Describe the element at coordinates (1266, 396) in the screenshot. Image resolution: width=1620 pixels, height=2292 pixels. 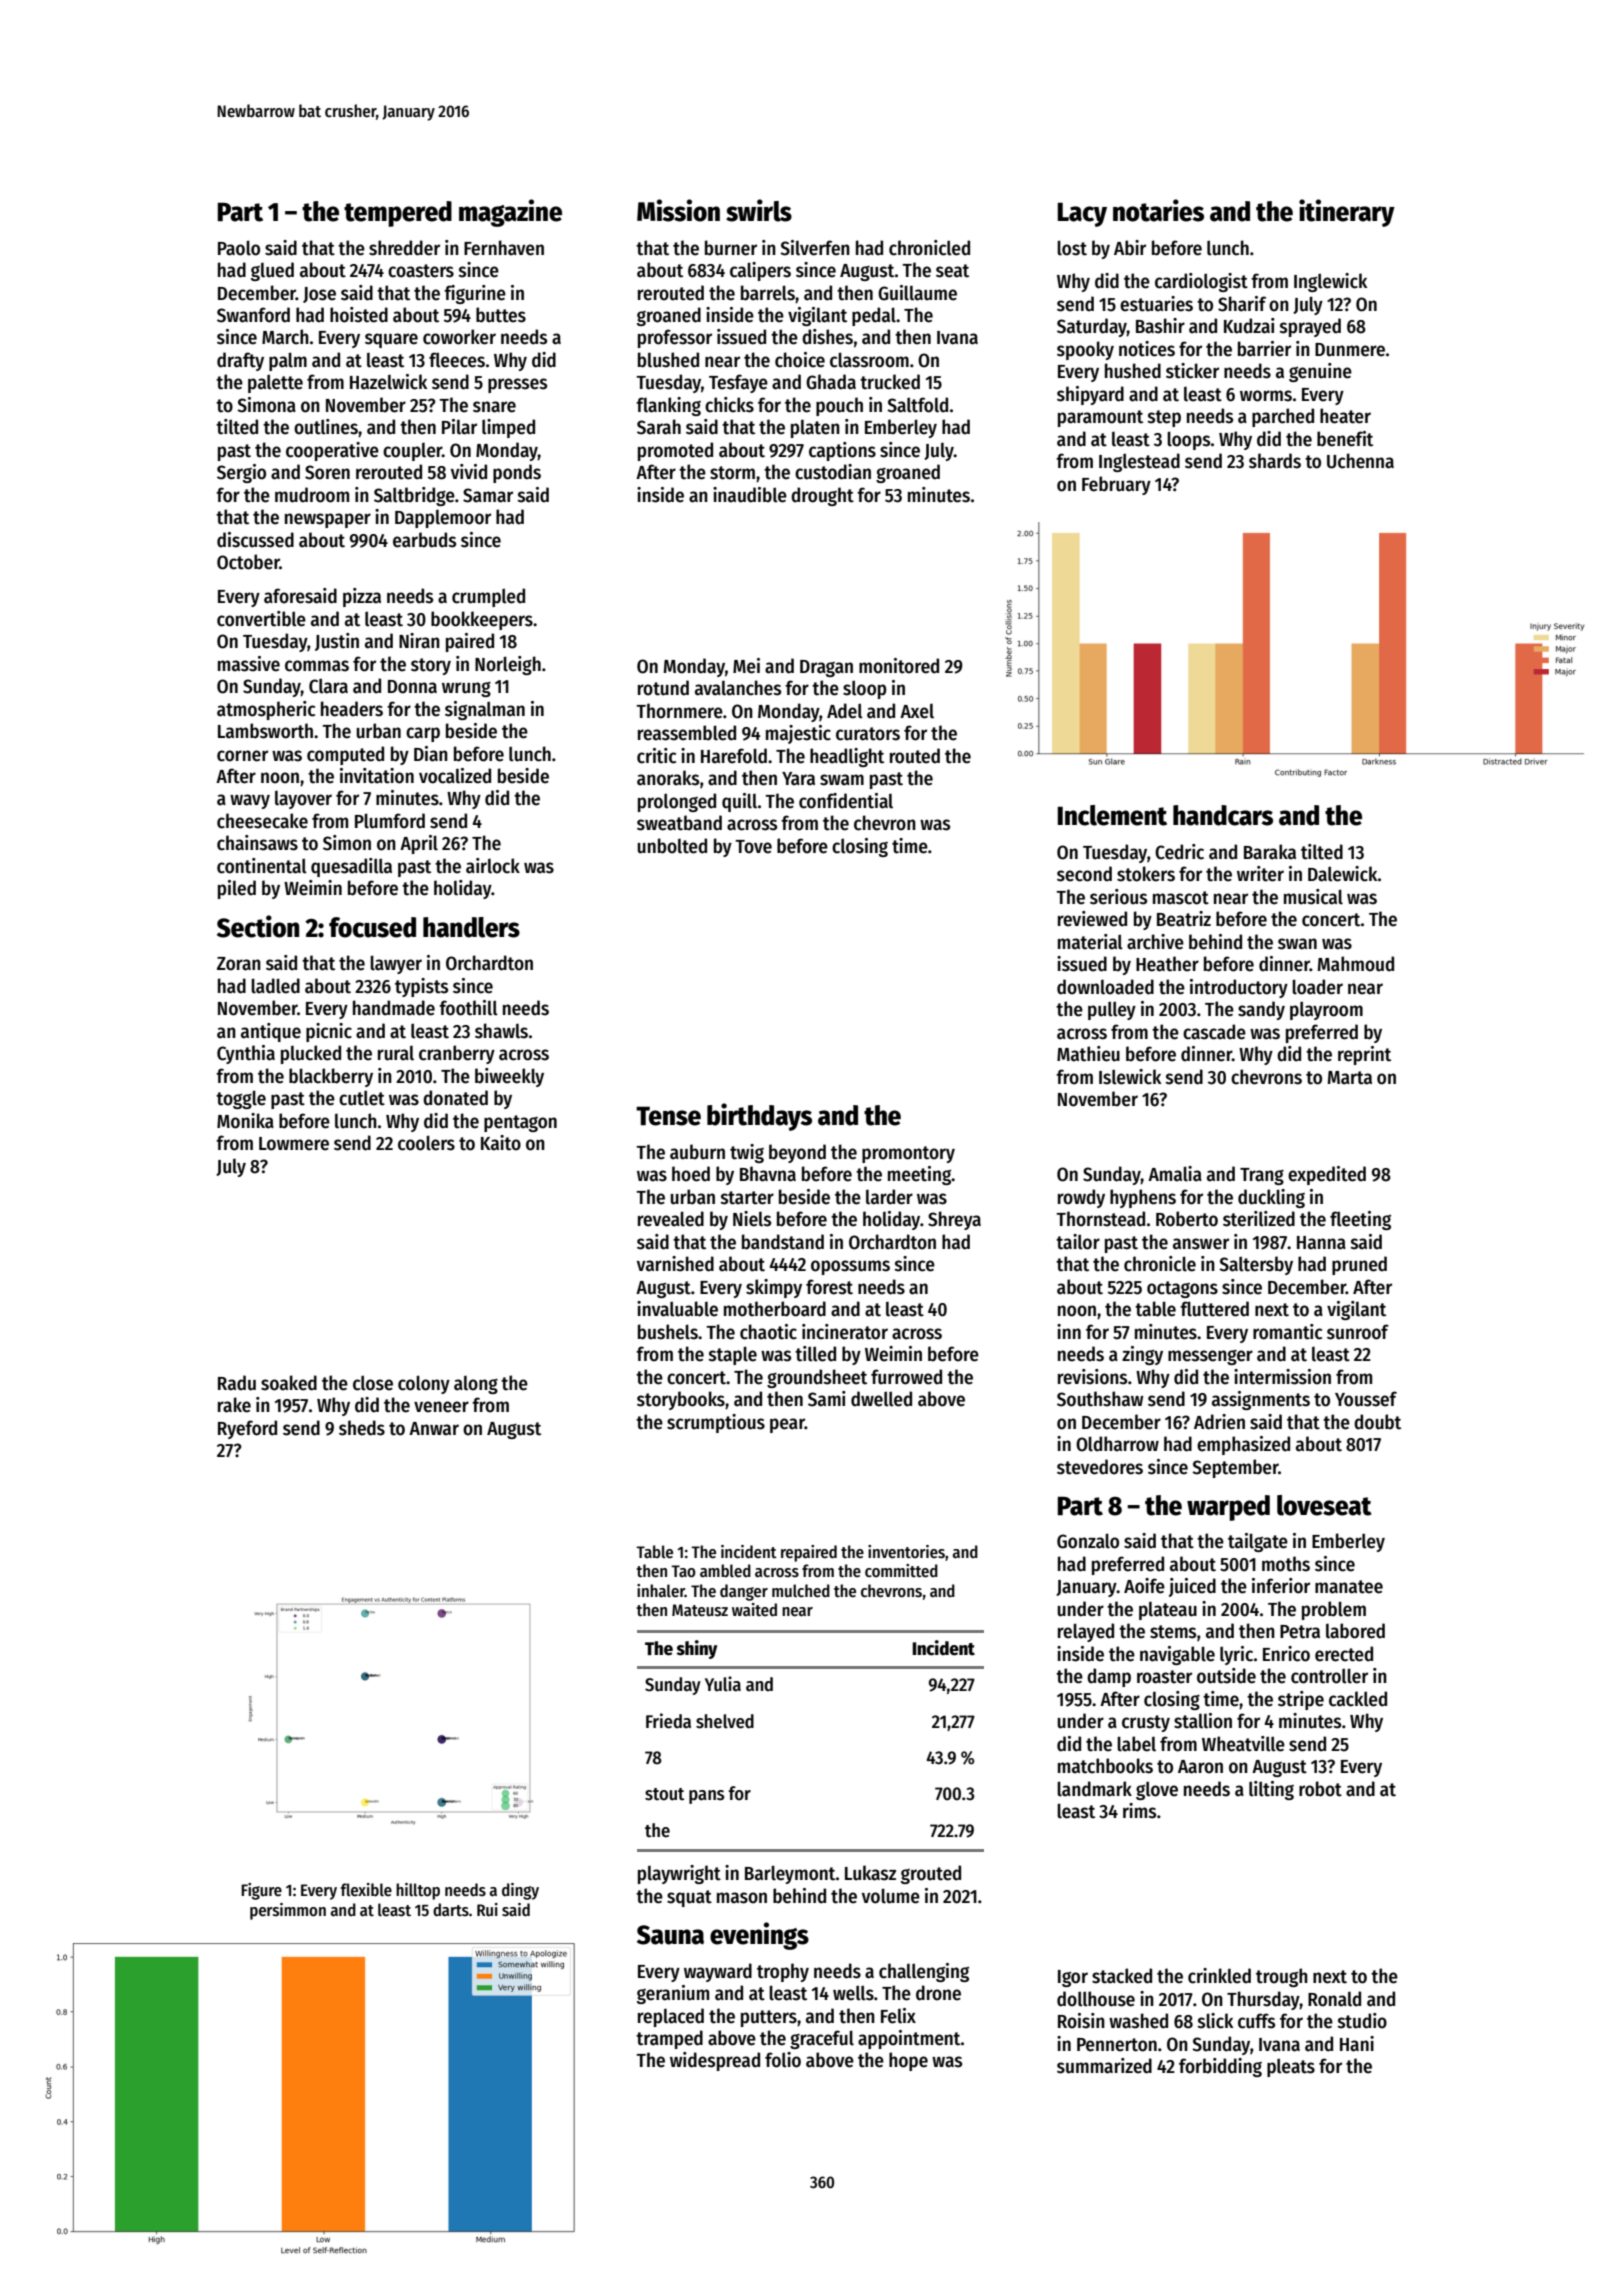
I see `worms` at that location.
